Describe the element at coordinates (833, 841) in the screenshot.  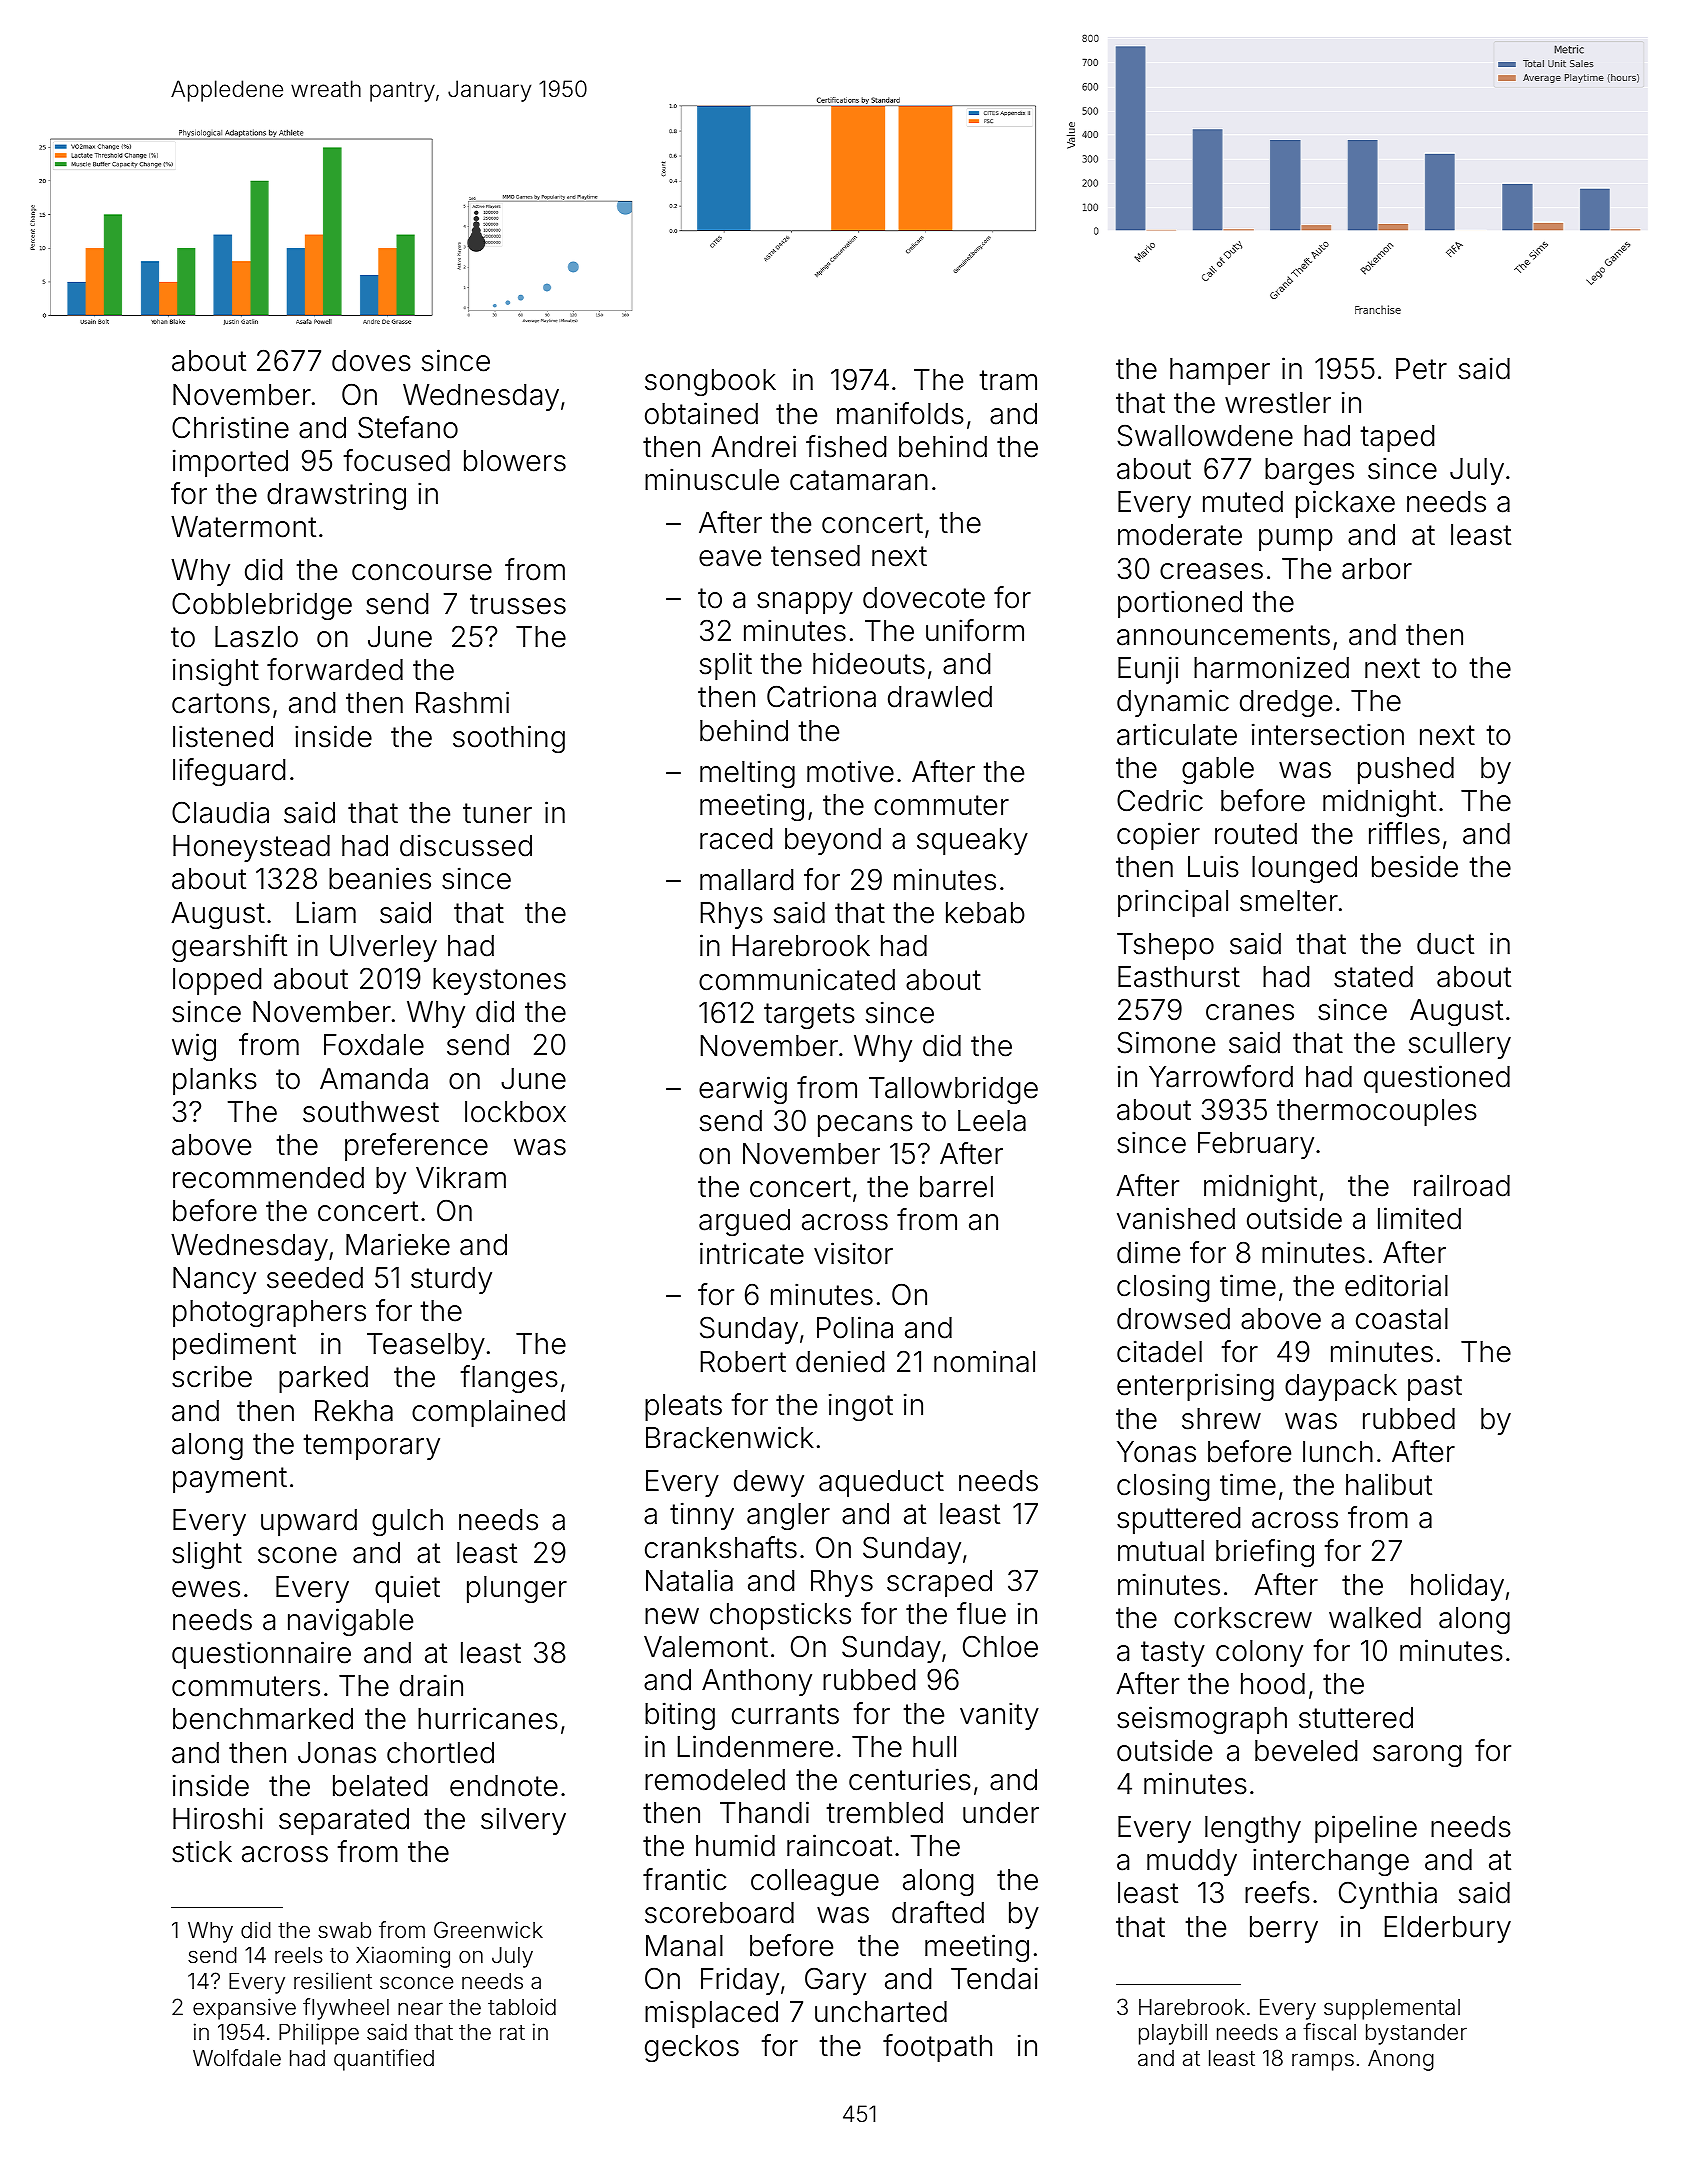
I see `beyond` at that location.
